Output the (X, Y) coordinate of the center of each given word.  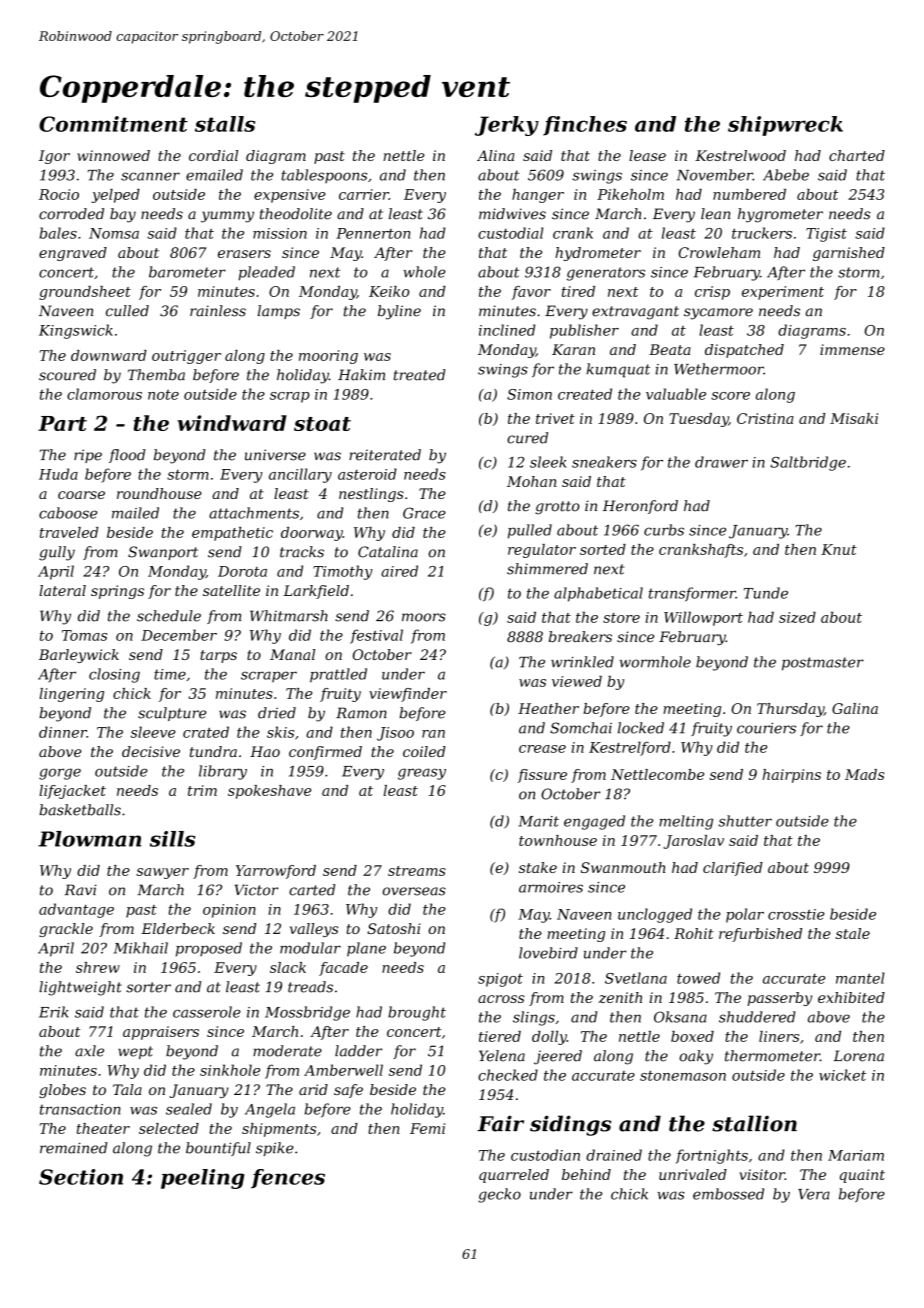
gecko (499, 1195)
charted (857, 155)
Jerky (507, 126)
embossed (728, 1194)
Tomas (84, 635)
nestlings (371, 495)
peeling (202, 1179)
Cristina (765, 418)
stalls (225, 124)
